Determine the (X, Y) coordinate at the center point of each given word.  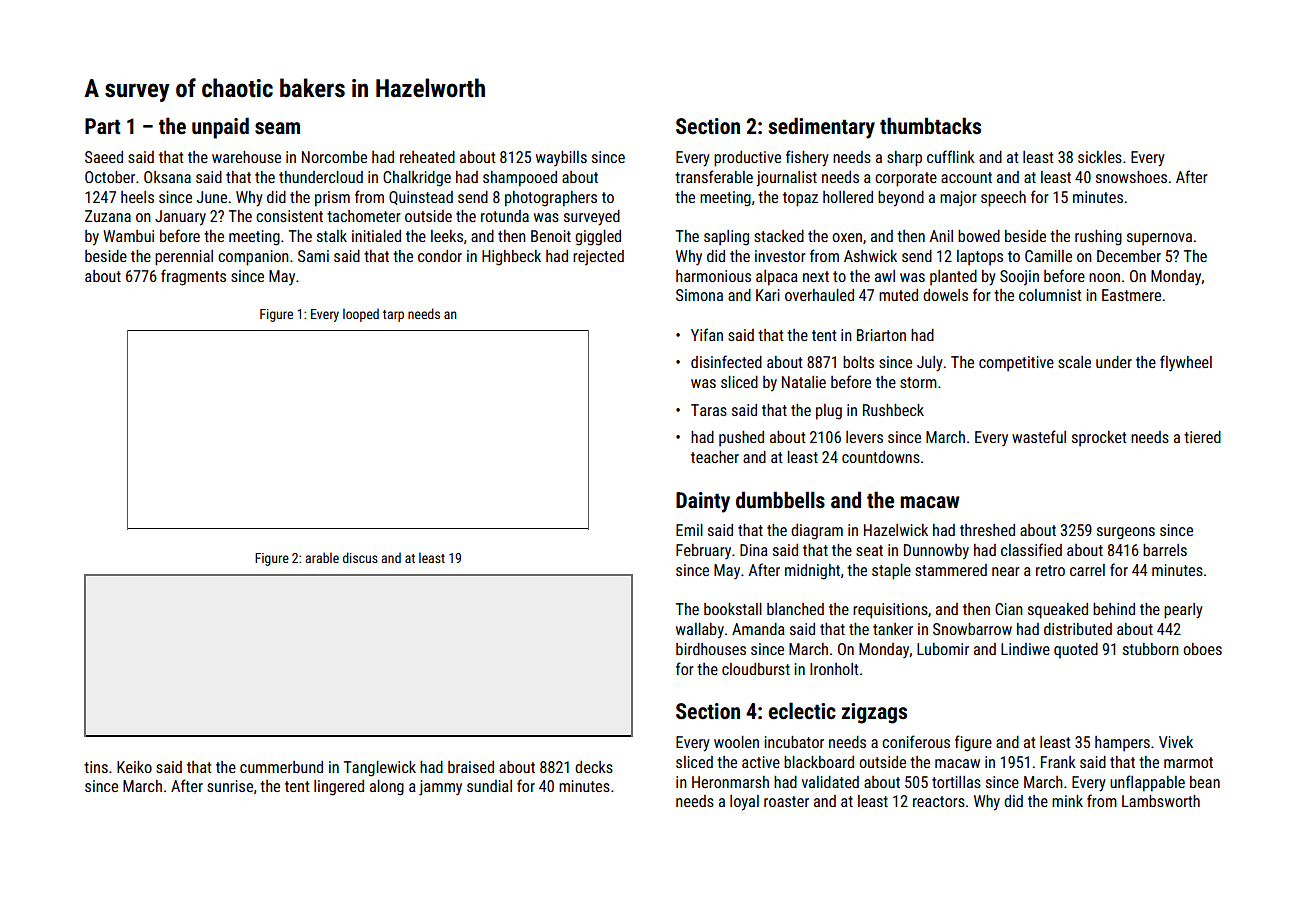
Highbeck (511, 258)
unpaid (220, 128)
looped (361, 315)
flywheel (1186, 363)
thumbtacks (930, 126)
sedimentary (821, 128)
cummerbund (281, 767)
